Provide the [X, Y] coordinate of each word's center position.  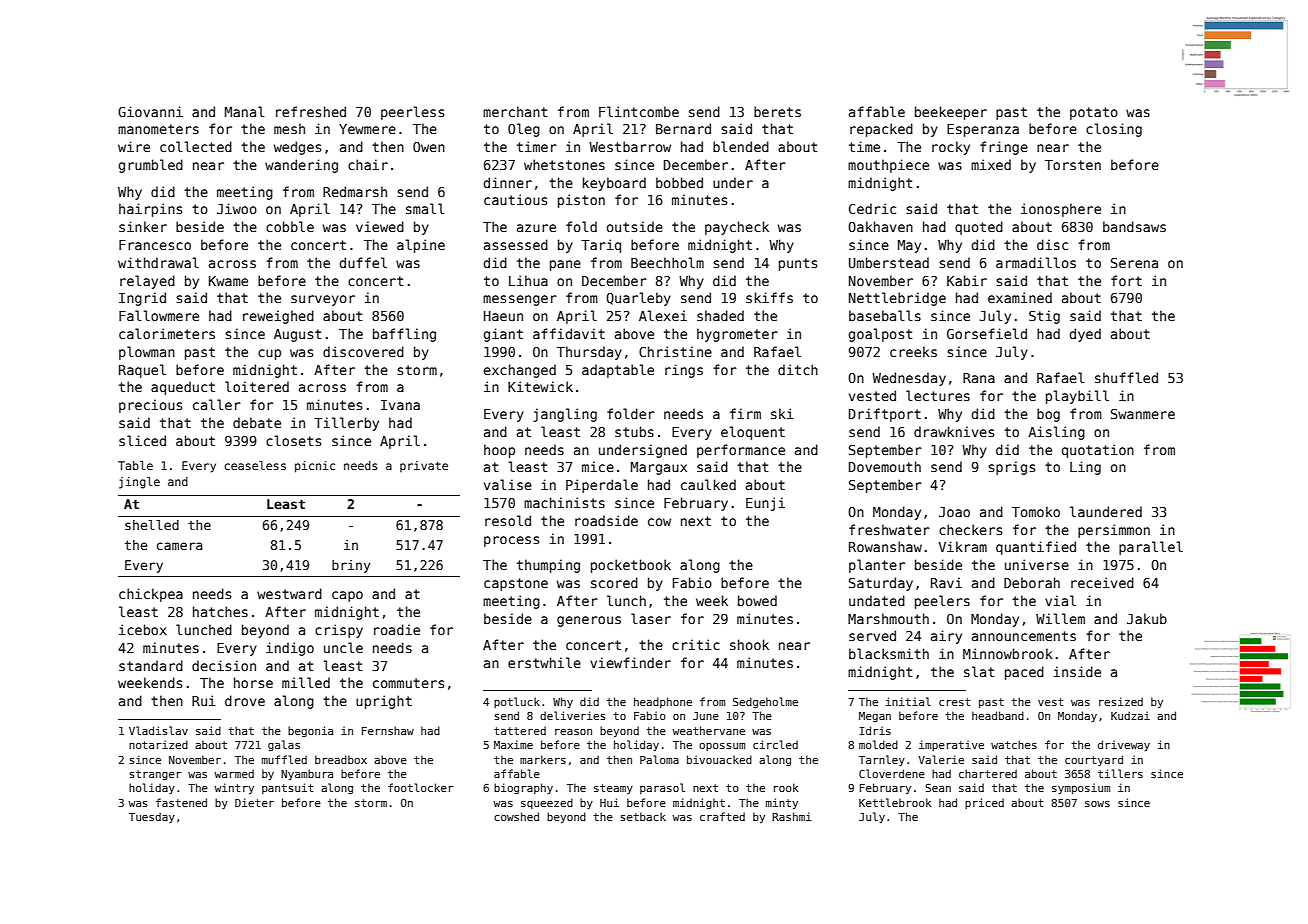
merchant [515, 111]
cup [269, 354]
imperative [951, 745]
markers [543, 759]
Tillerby [346, 424]
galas [284, 745]
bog [1048, 415]
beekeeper [951, 113]
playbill [1077, 397]
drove [245, 700]
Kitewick [540, 386]
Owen [429, 147]
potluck [517, 702]
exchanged [519, 371]
